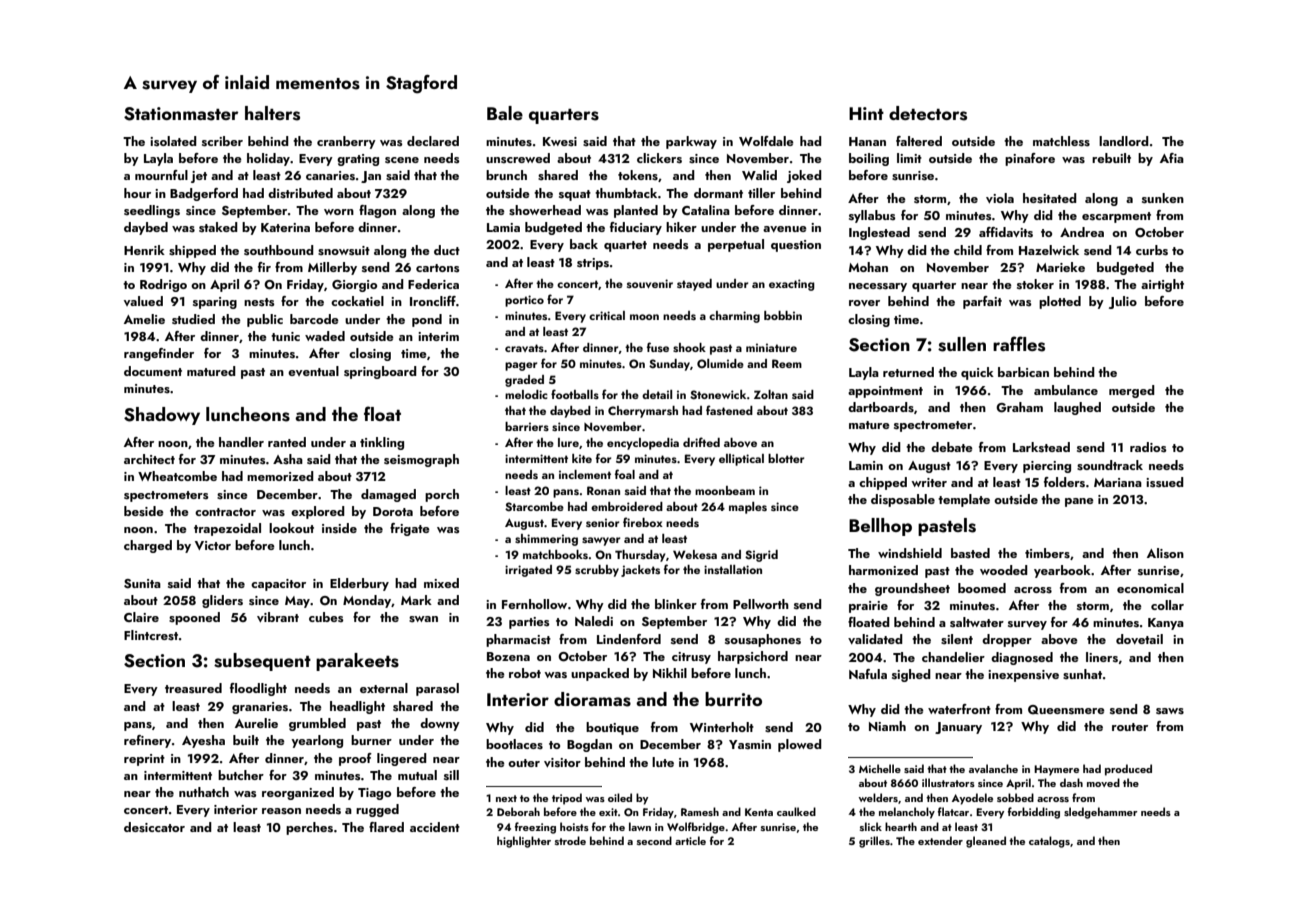  Describe the element at coordinates (1123, 302) in the screenshot. I see `Julio` at that location.
